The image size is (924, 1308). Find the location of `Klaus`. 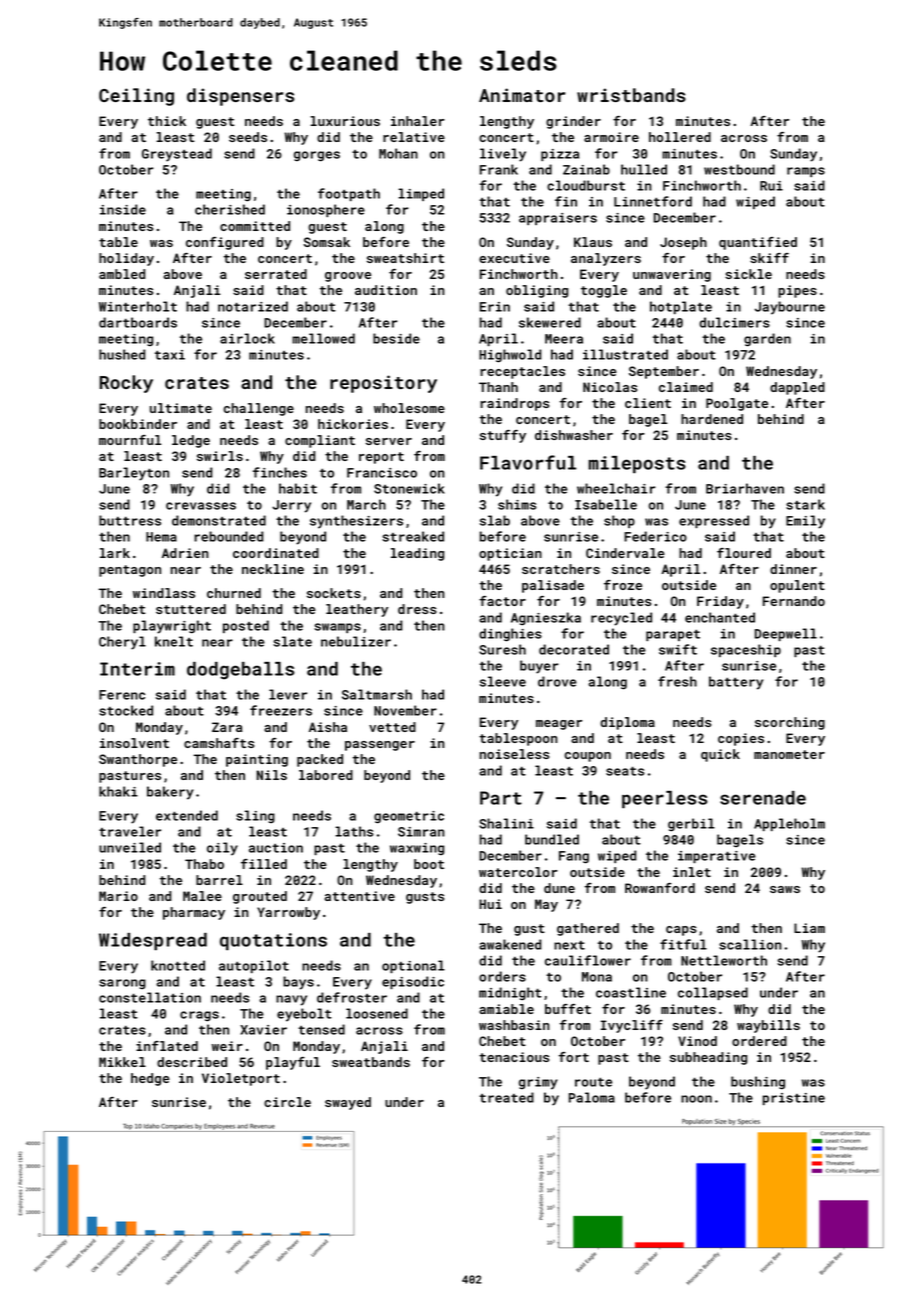

Klaus is located at coordinates (593, 242).
